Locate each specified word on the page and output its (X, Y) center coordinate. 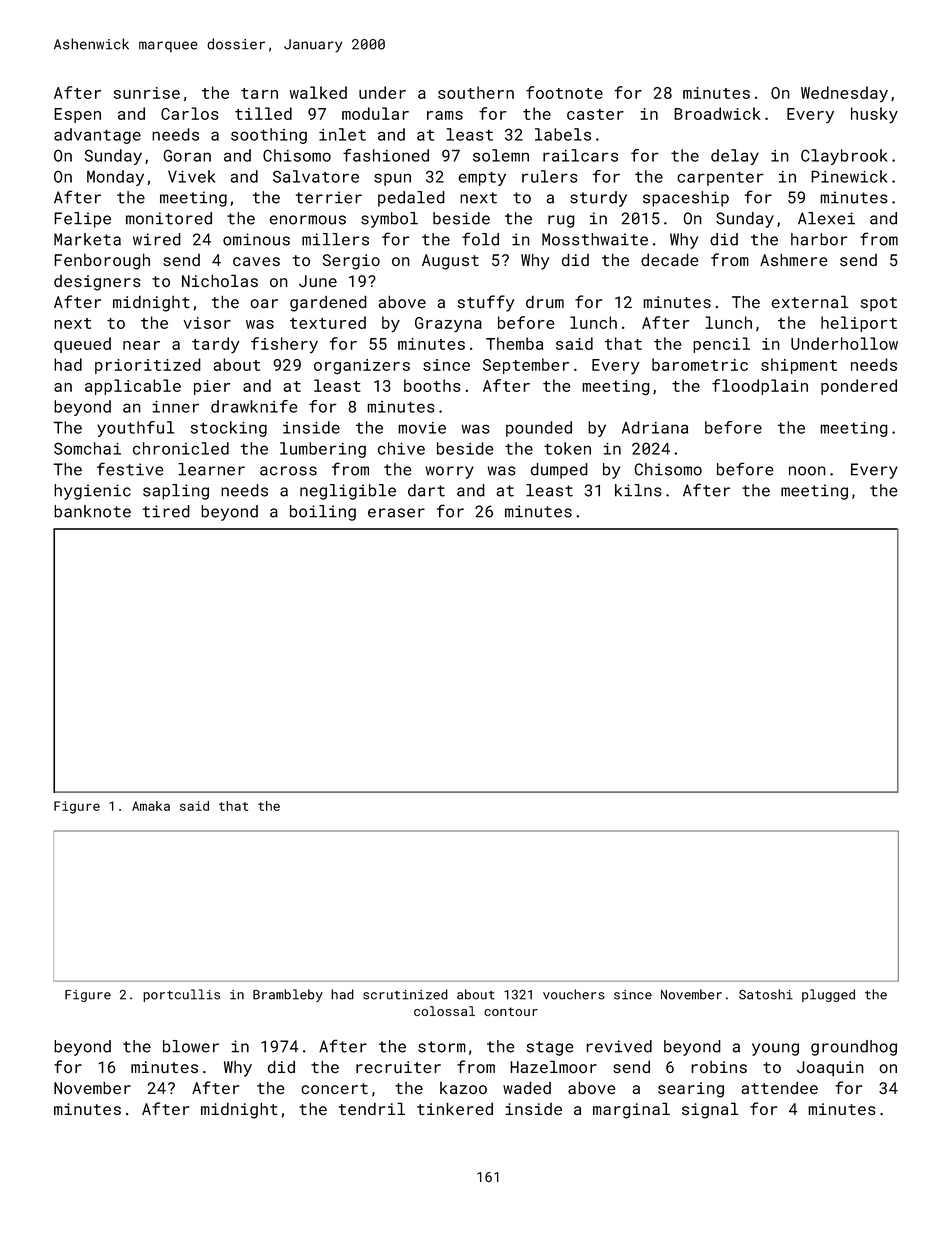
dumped (559, 471)
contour (511, 1011)
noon (807, 471)
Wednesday (844, 94)
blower (191, 1046)
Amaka (151, 806)
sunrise (147, 93)
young (775, 1049)
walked (318, 92)
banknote (92, 511)
